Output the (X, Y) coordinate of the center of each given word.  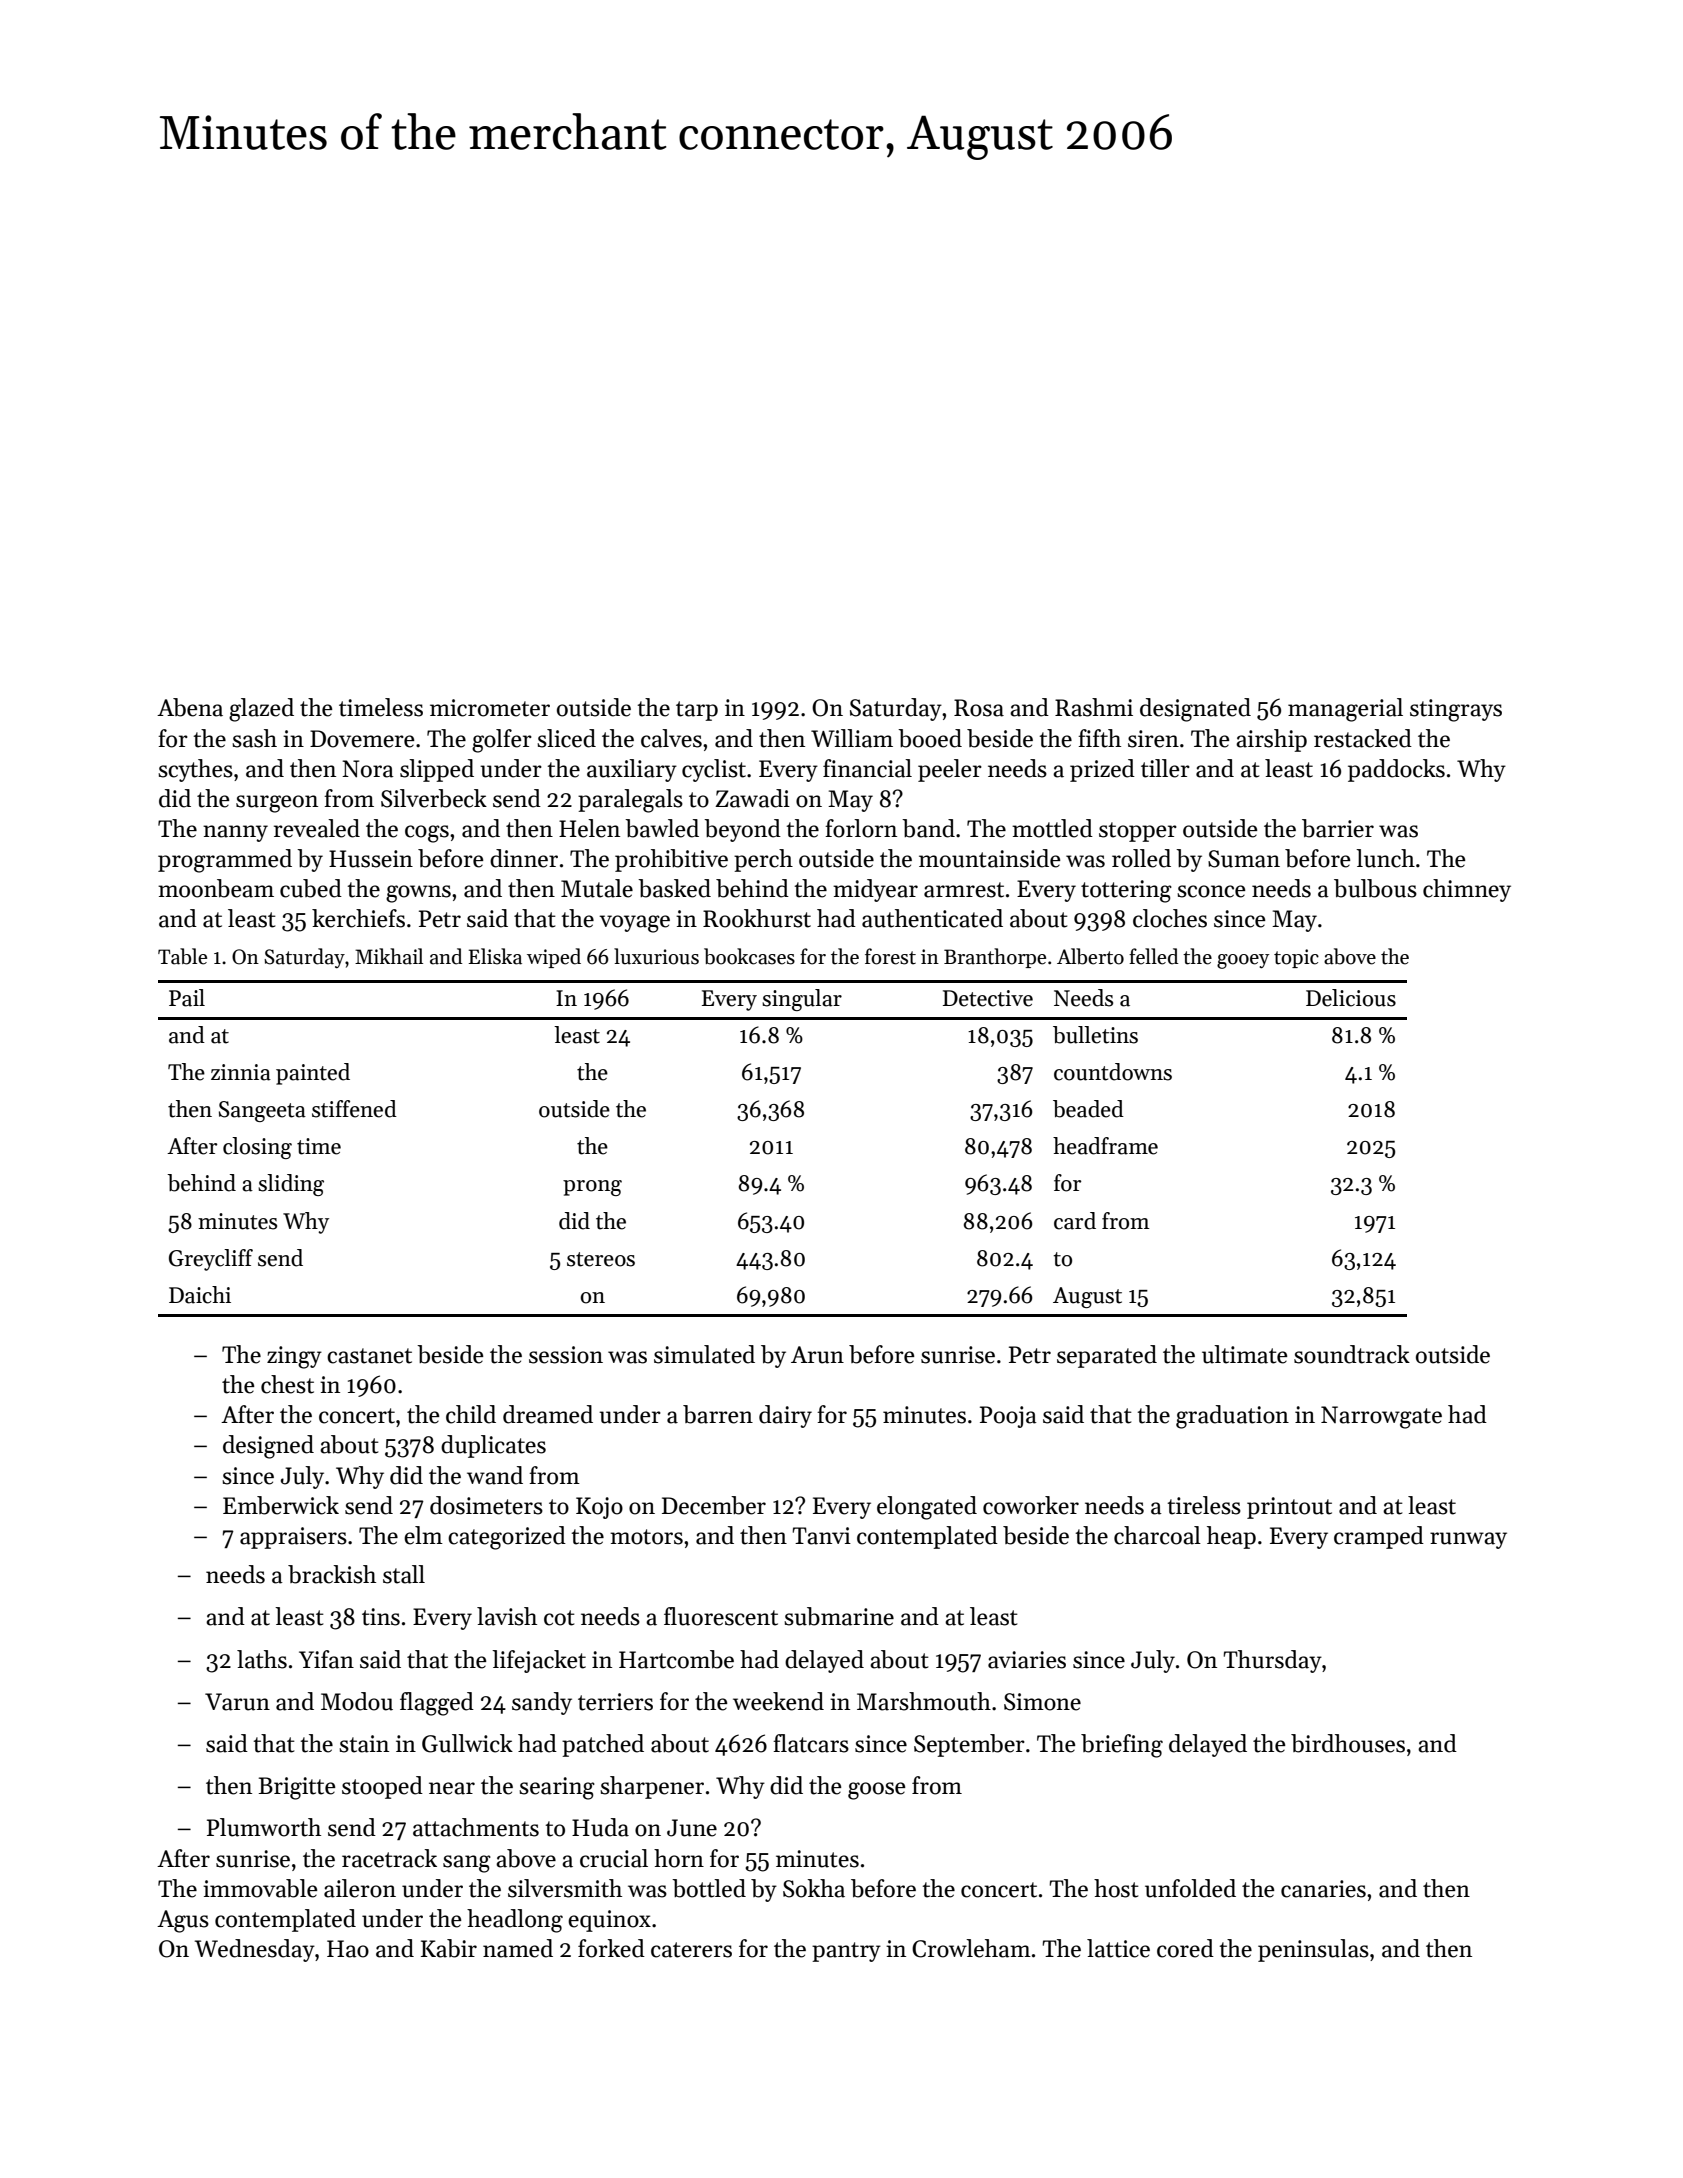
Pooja (1008, 1417)
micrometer (490, 708)
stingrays (1456, 710)
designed (268, 1447)
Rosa (979, 708)
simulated (704, 1354)
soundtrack (1352, 1354)
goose (876, 1791)
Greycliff (211, 1260)
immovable (260, 1888)
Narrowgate (1381, 1417)
